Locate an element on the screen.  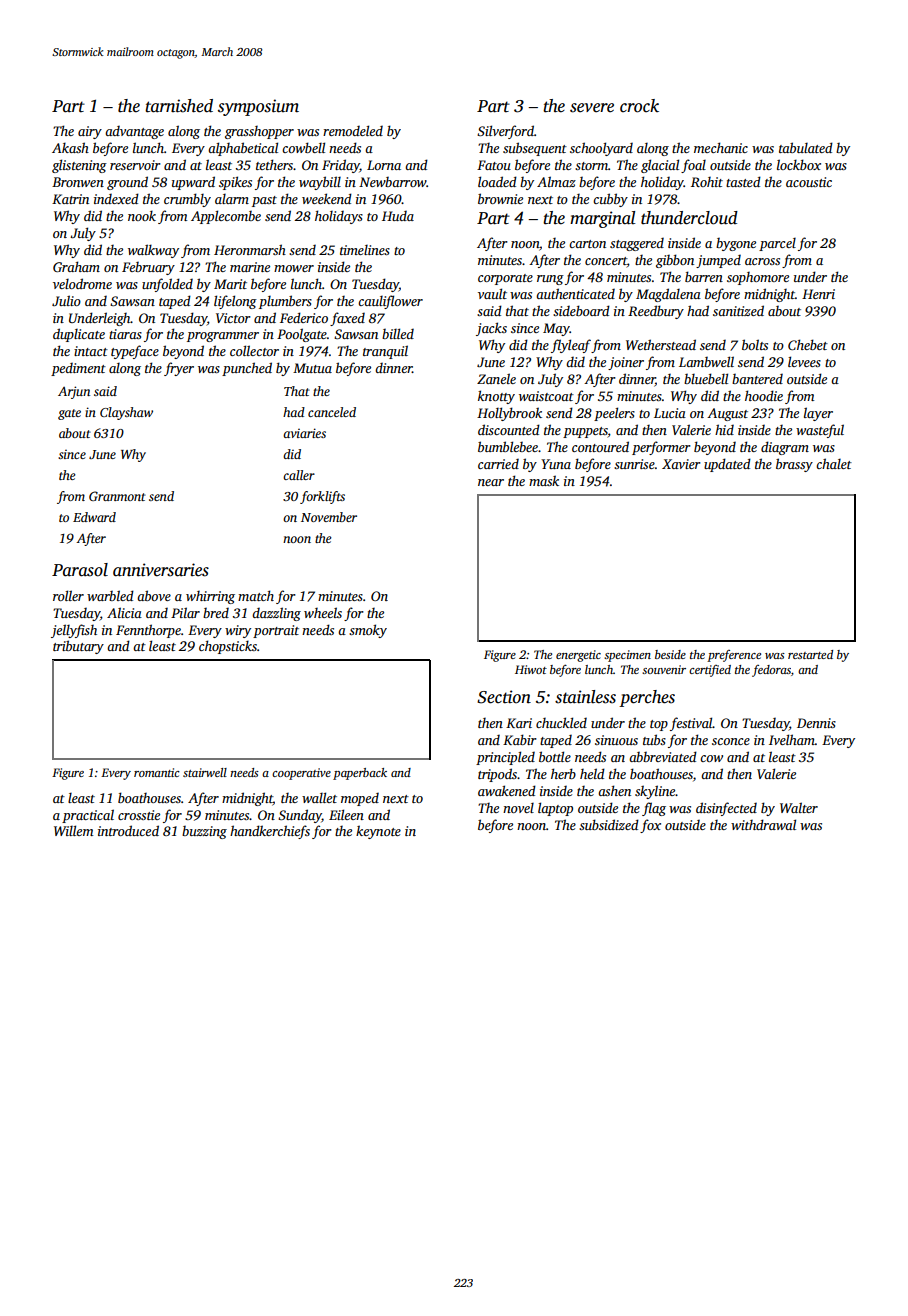
chalet is located at coordinates (834, 463).
